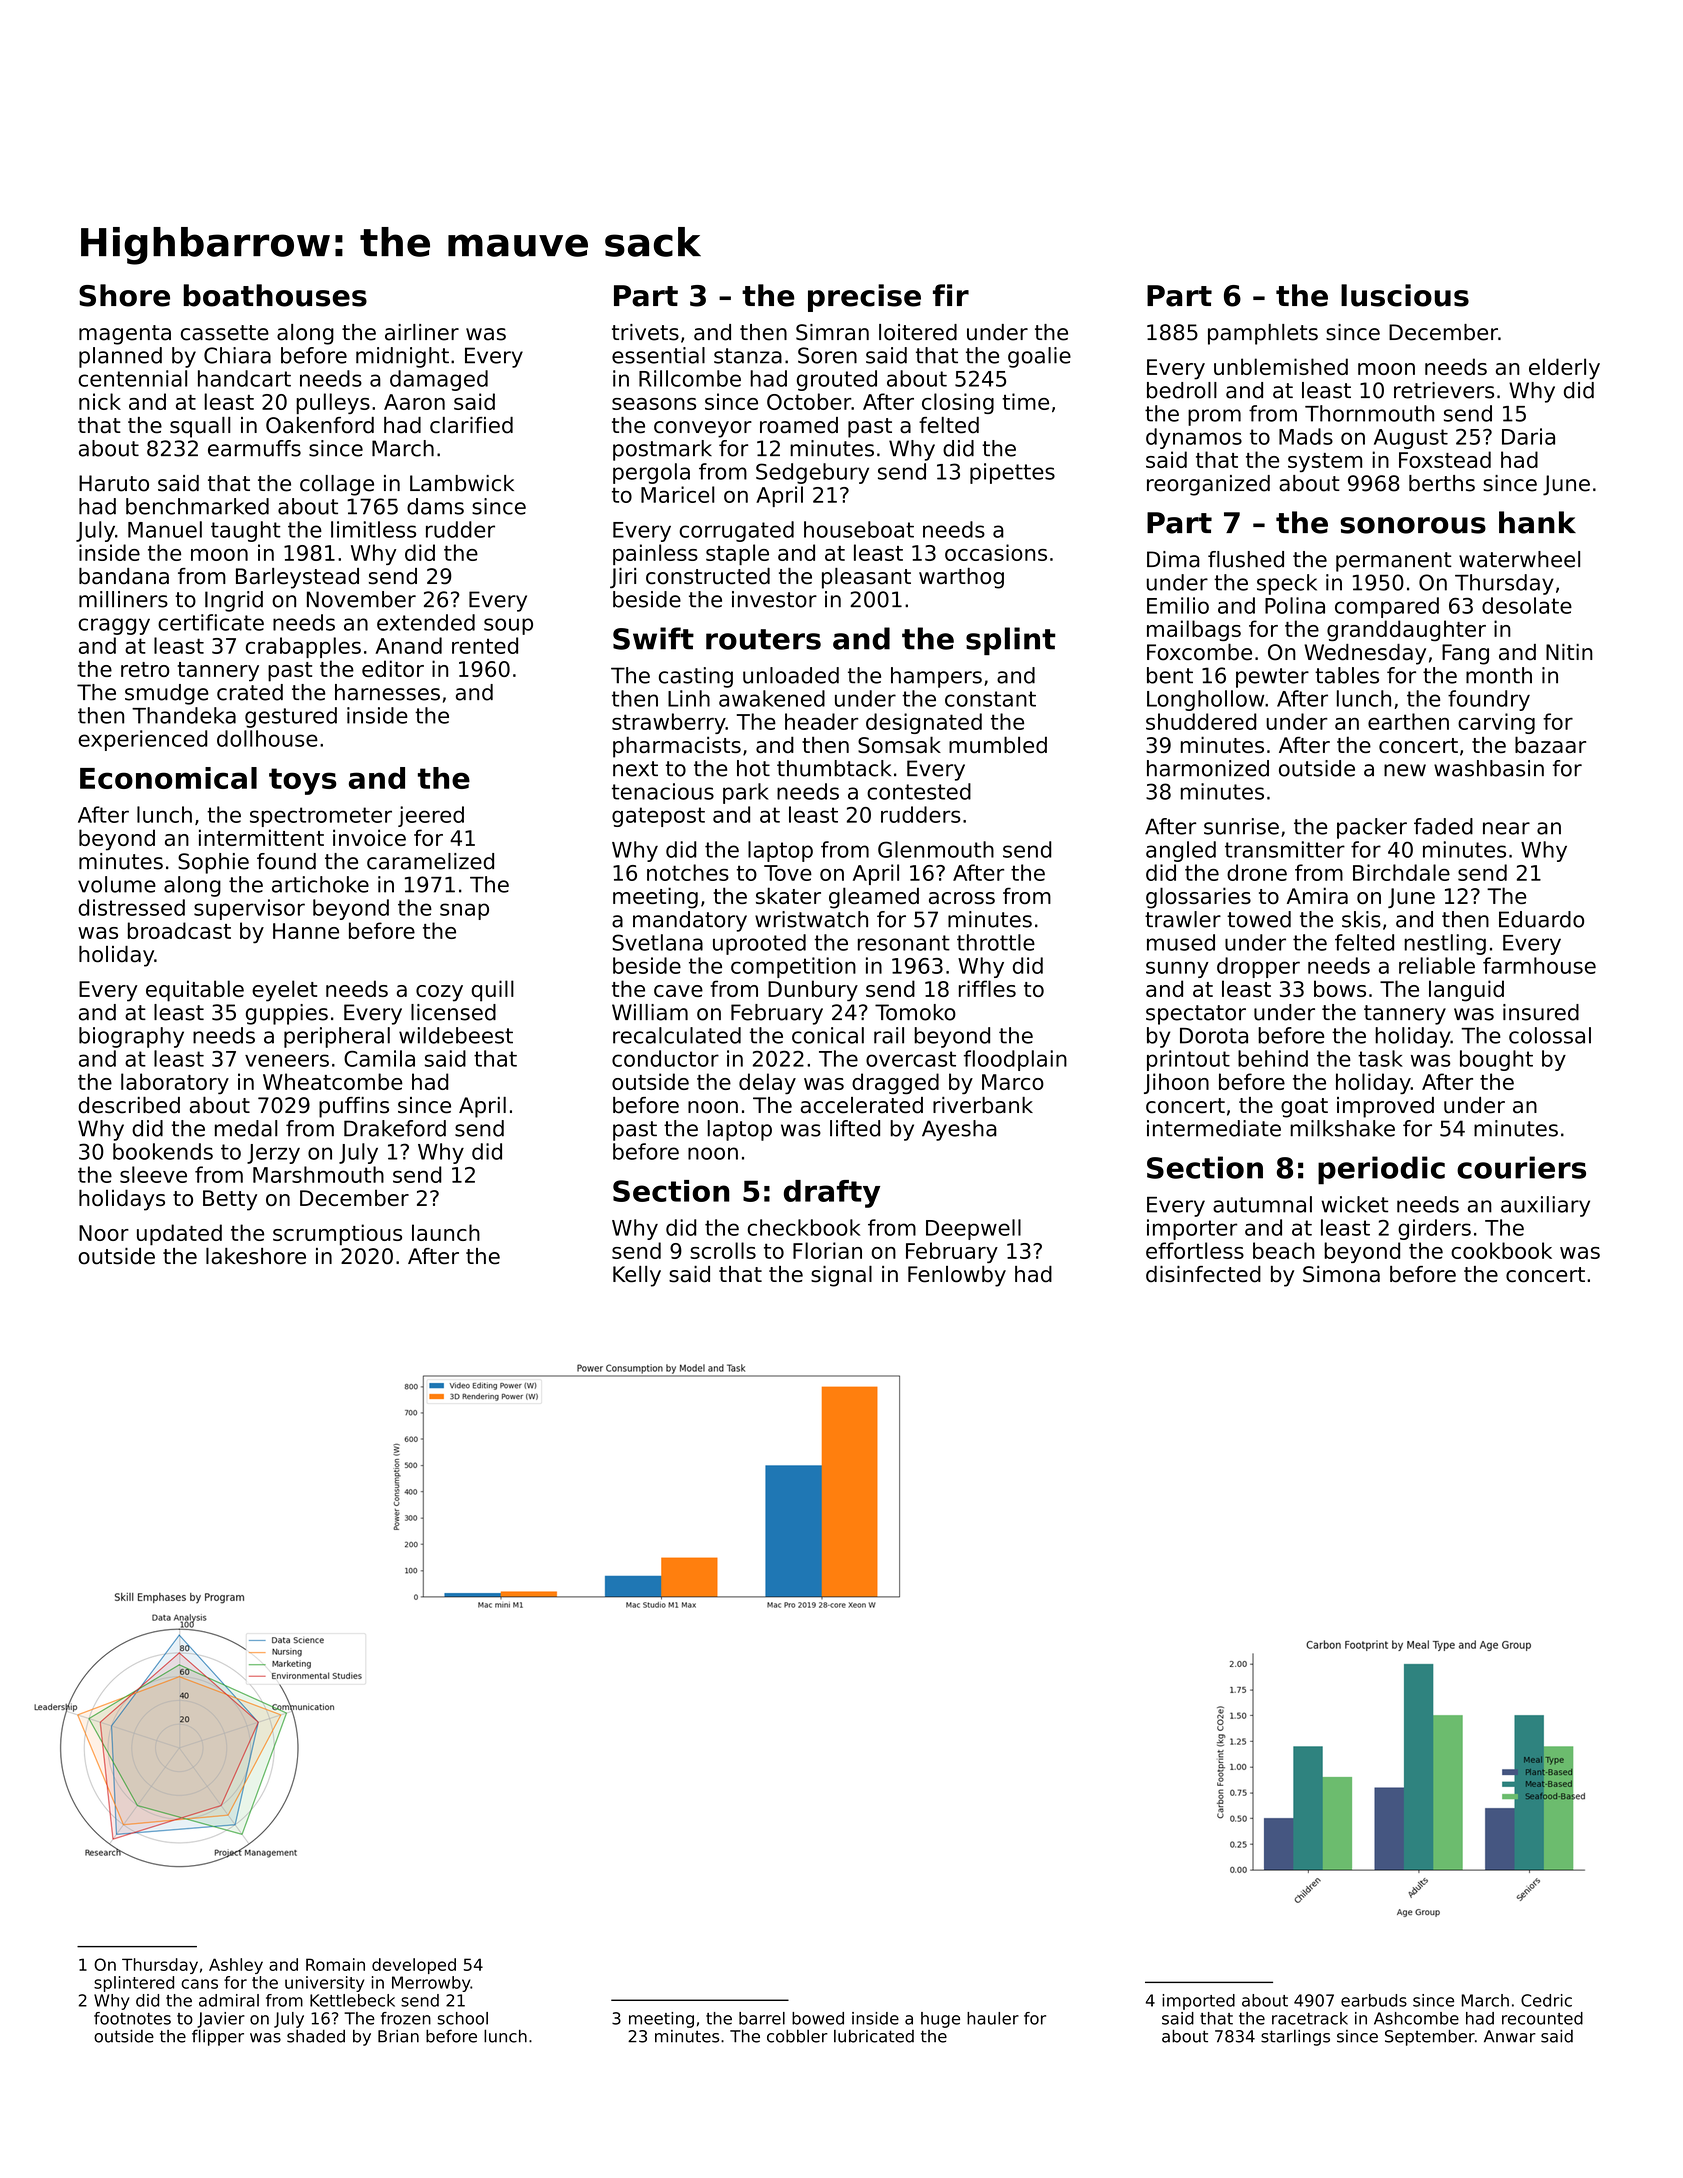  Describe the element at coordinates (131, 907) in the screenshot. I see `distressed` at that location.
